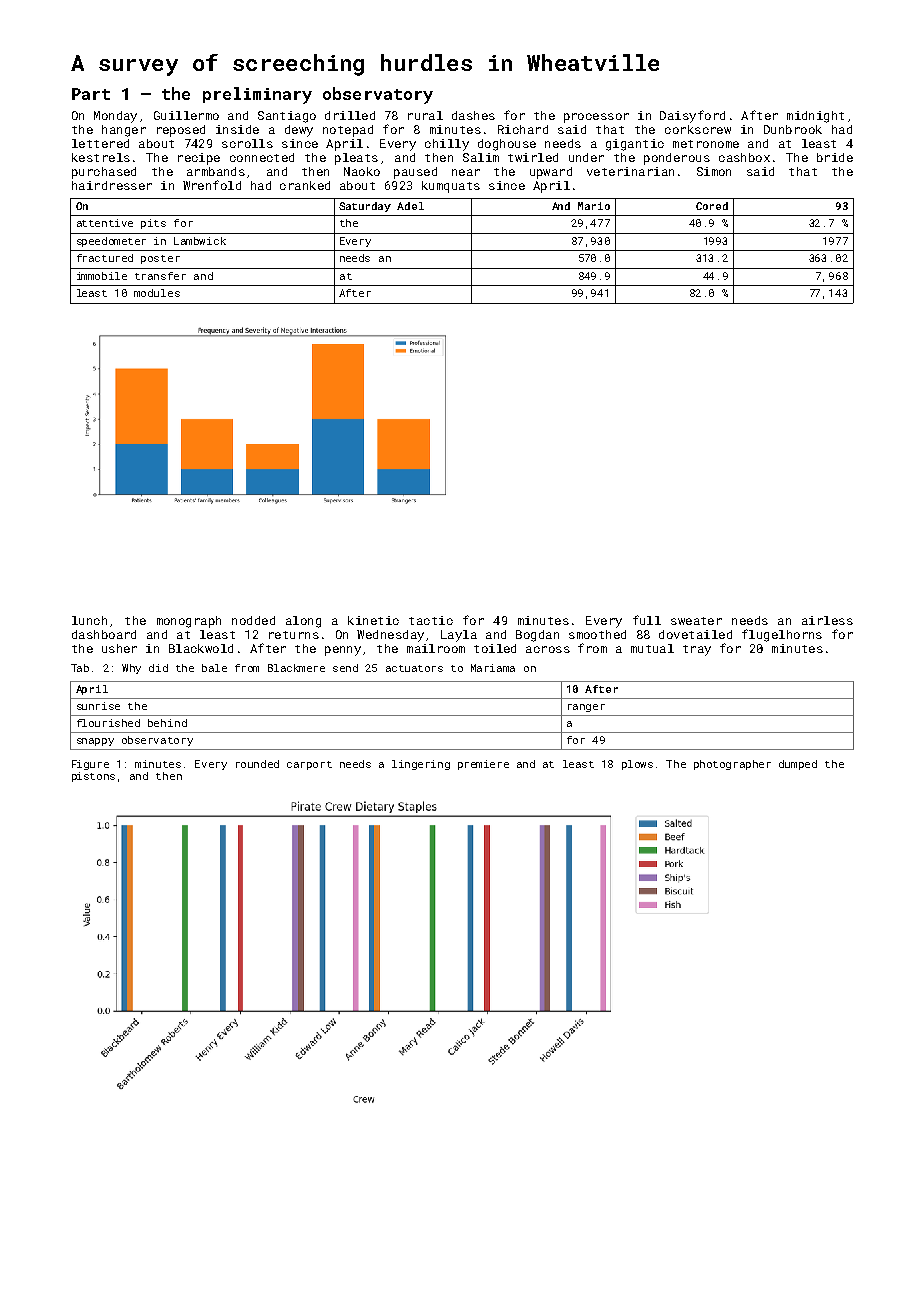 This screenshot has width=924, height=1308. What do you see at coordinates (798, 765) in the screenshot?
I see `dumped` at bounding box center [798, 765].
